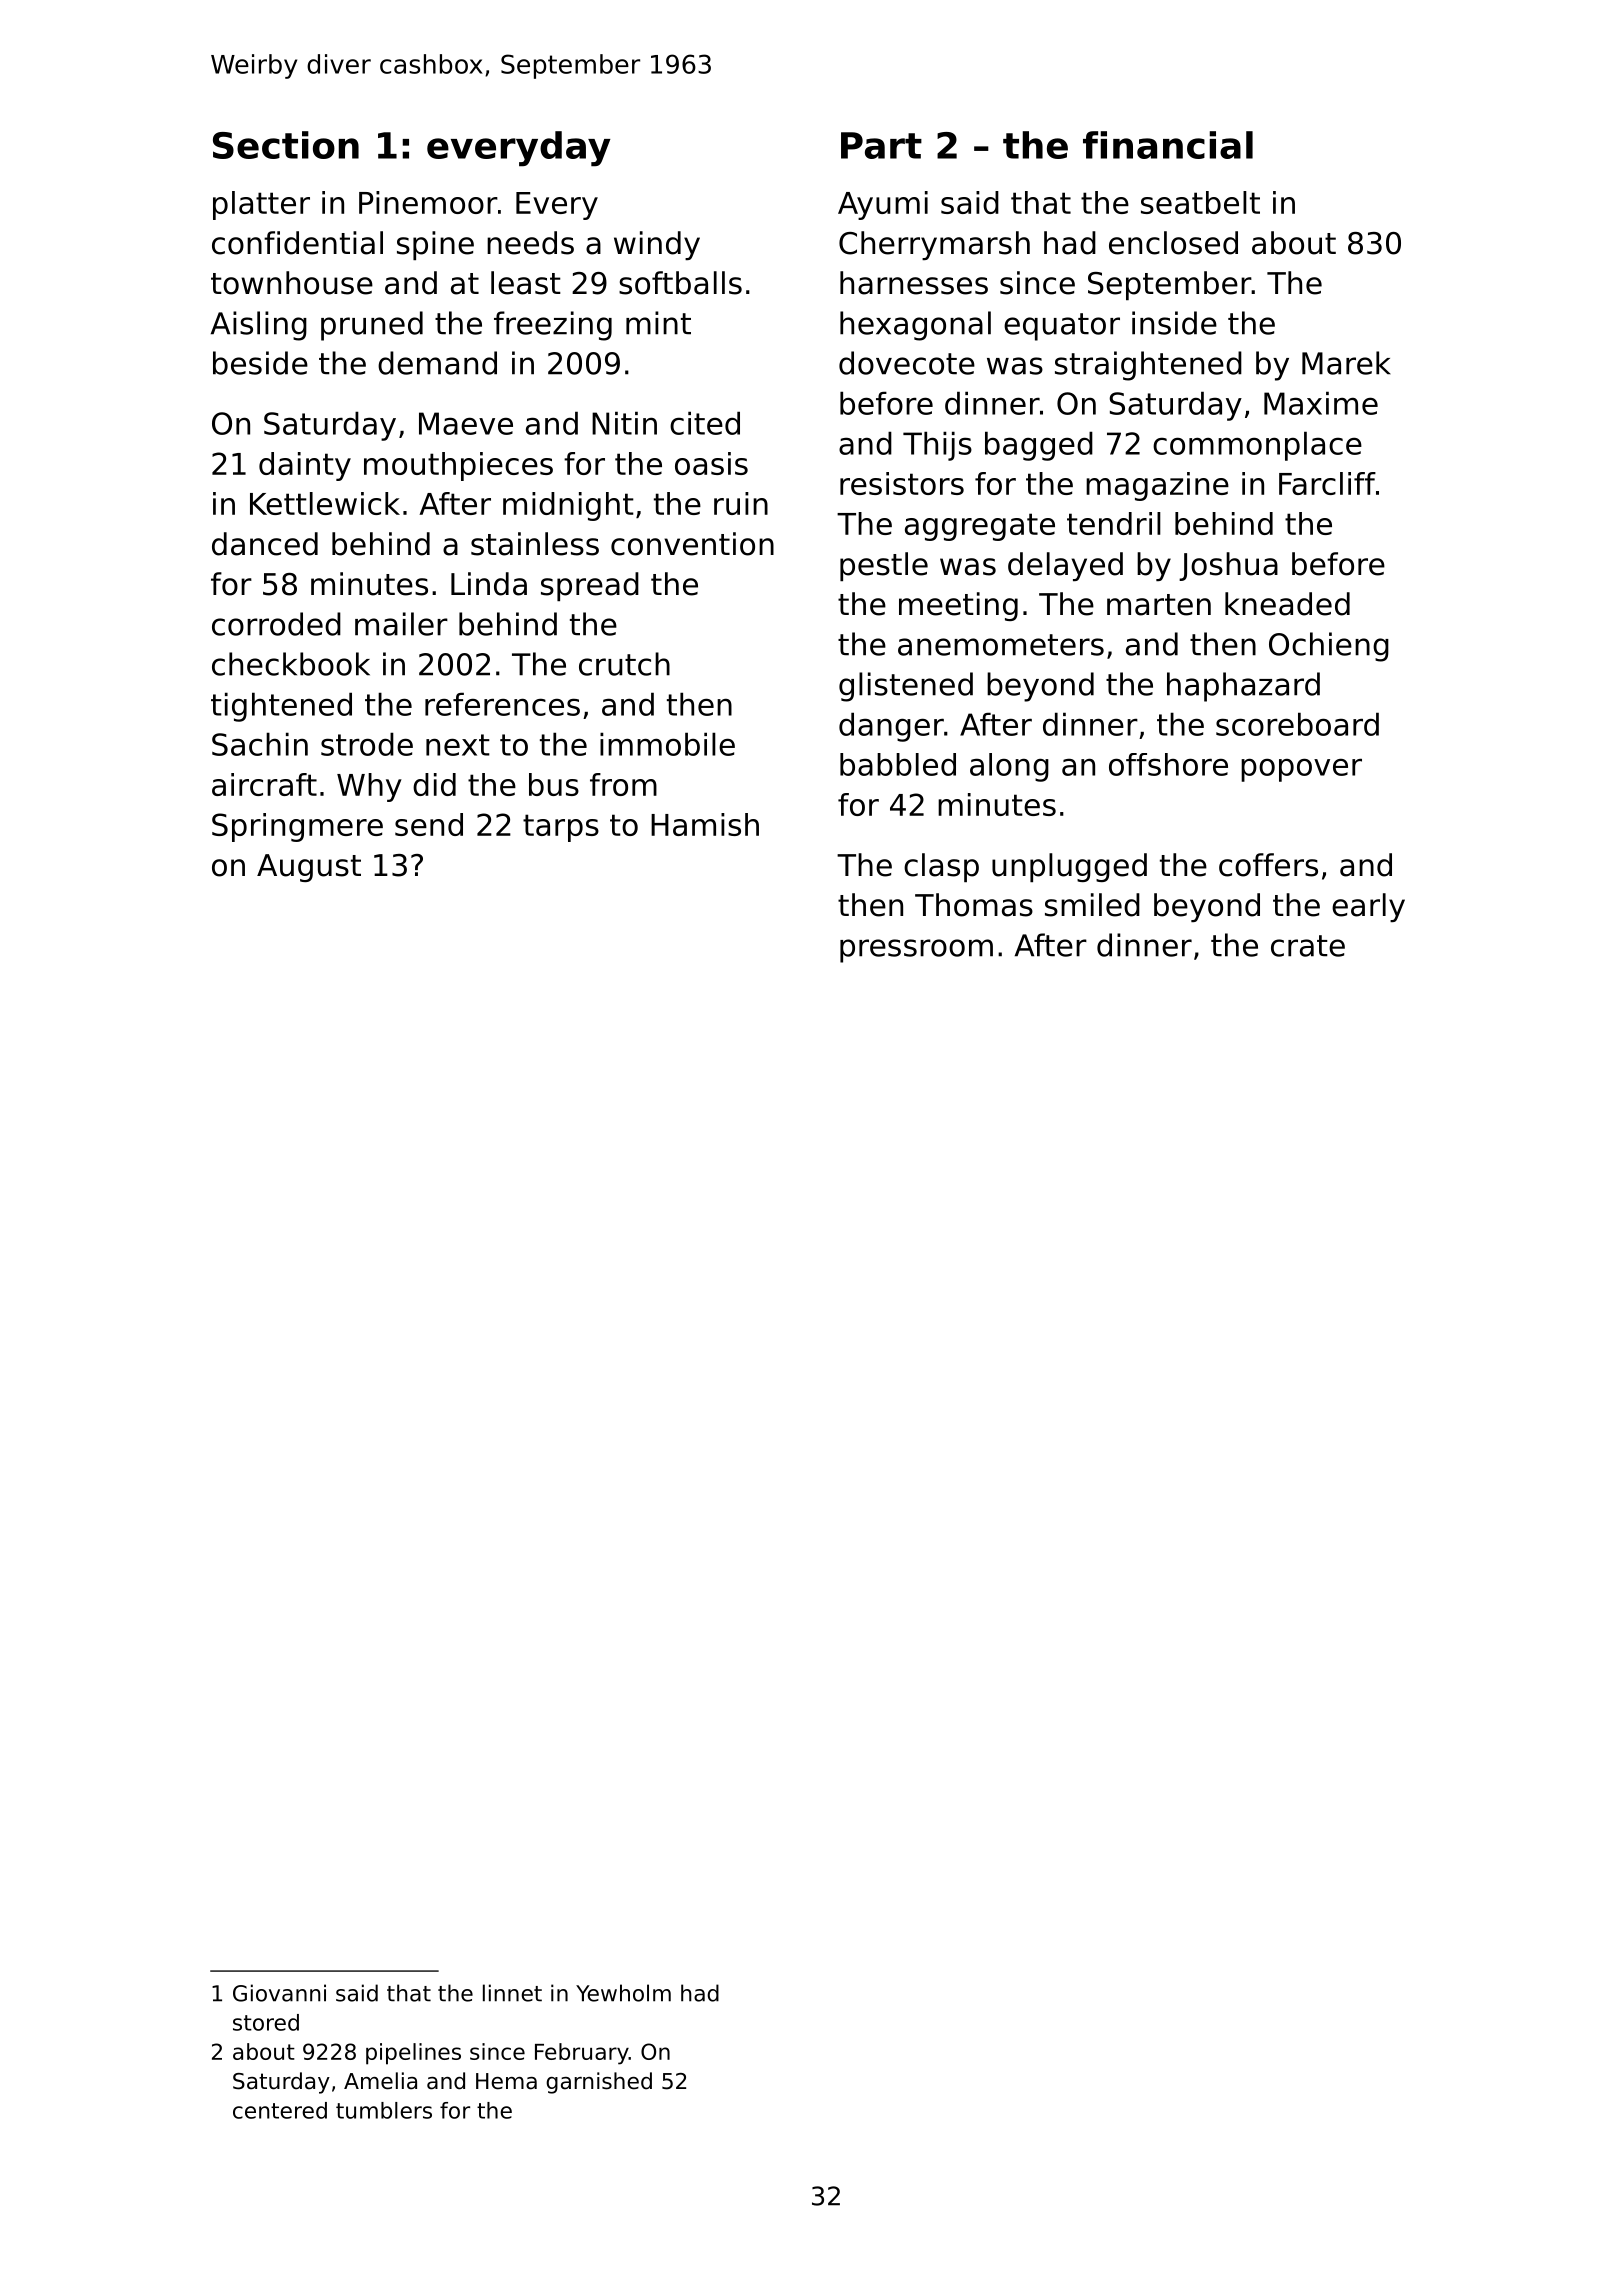 This document has width=1620, height=2292. Describe the element at coordinates (280, 2110) in the document. I see `centered` at that location.
